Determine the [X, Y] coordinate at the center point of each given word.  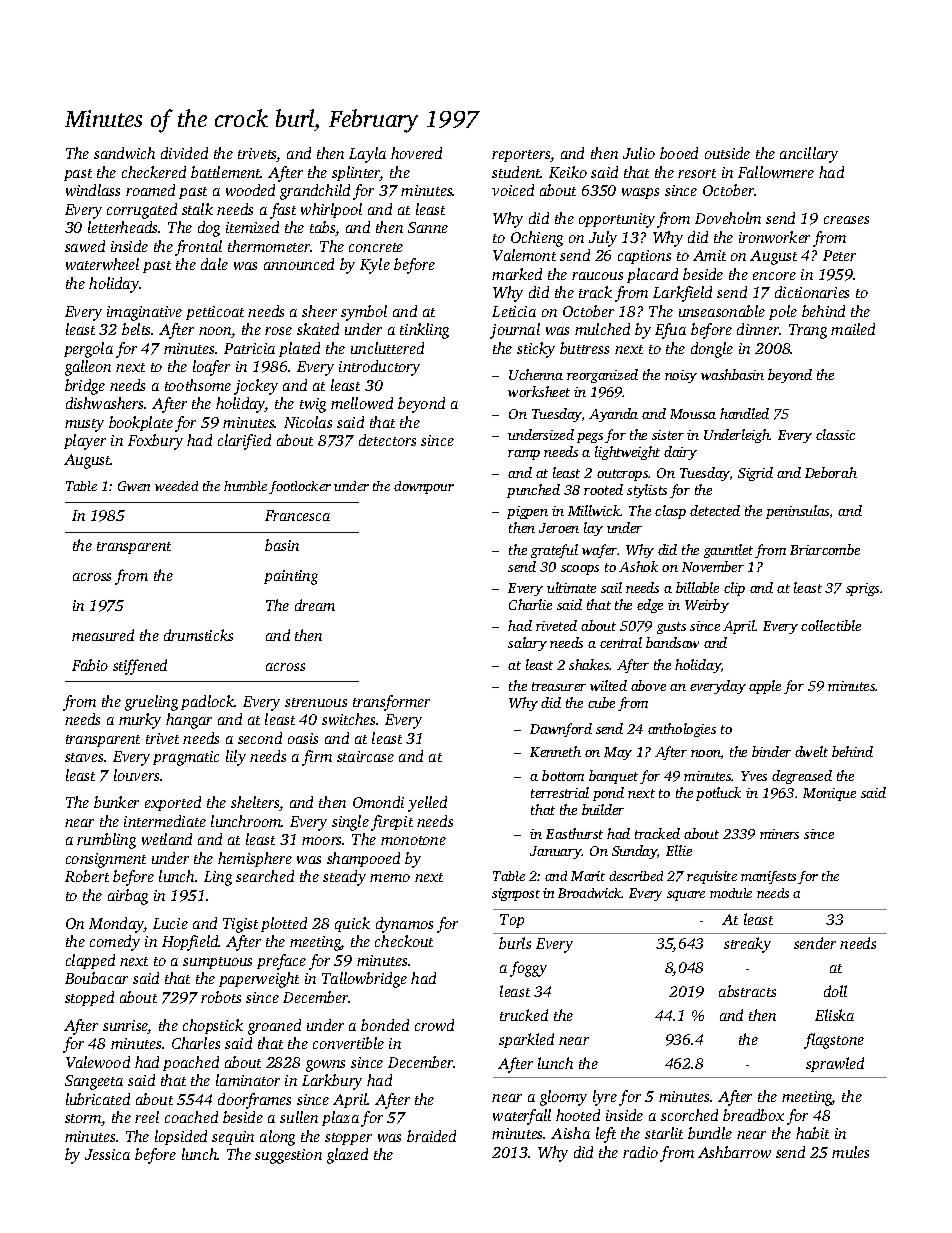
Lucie [170, 923]
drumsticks [198, 635]
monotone [413, 840]
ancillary [809, 155]
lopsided [181, 1137]
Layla [367, 155]
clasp [670, 512]
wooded [250, 190]
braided [431, 1136]
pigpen [527, 512]
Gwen [134, 486]
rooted [603, 489]
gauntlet [728, 551]
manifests [768, 877]
